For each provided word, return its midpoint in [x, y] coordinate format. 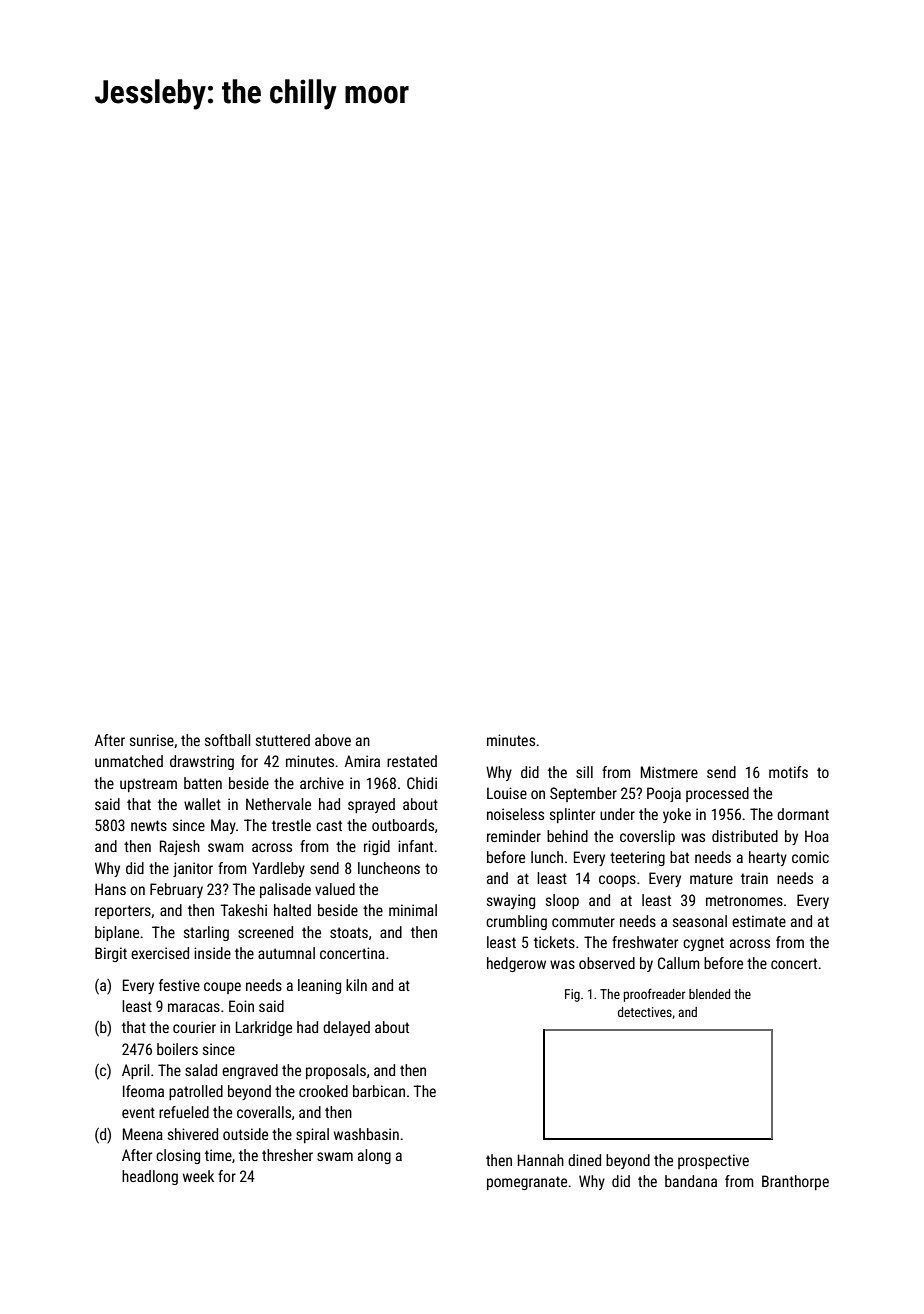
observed [607, 963]
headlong [150, 1177]
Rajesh [180, 847]
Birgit [111, 954]
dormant [803, 814]
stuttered [283, 740]
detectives [645, 1012]
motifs [788, 772]
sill [584, 772]
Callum [679, 963]
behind [567, 836]
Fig [572, 995]
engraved [250, 1071]
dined [584, 1160]
